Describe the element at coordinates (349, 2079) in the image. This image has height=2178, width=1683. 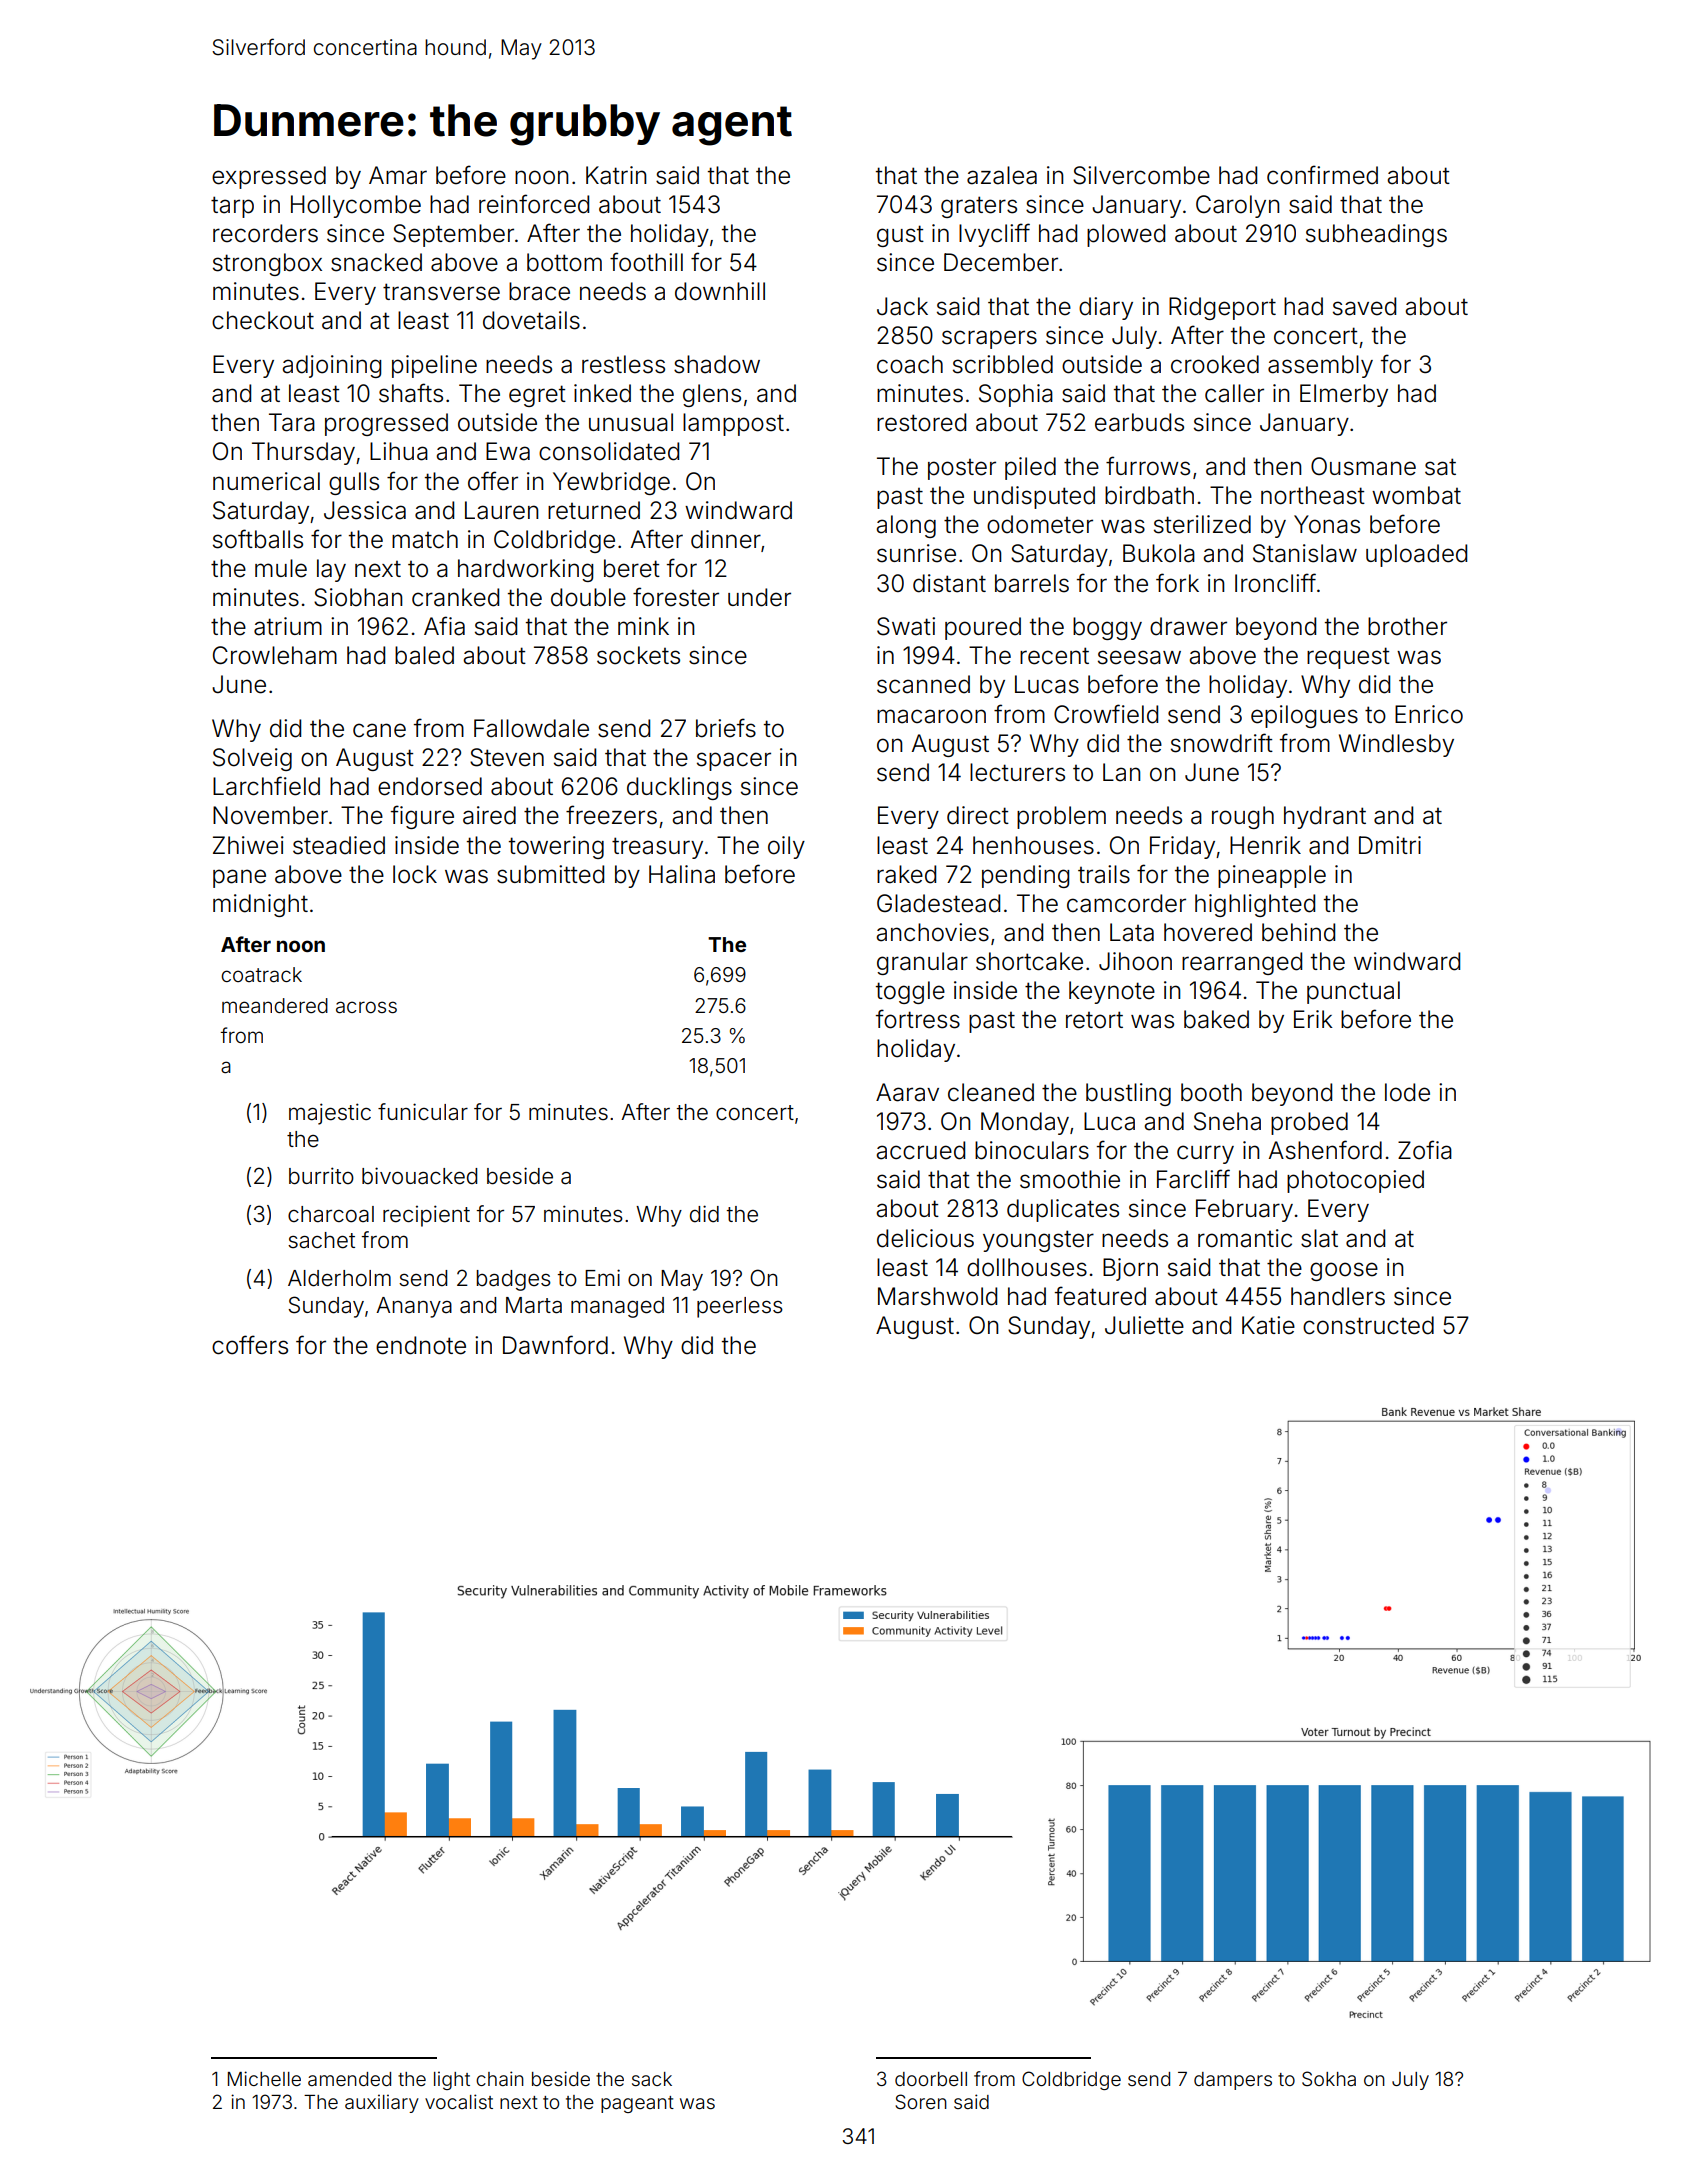
I see `amended` at that location.
